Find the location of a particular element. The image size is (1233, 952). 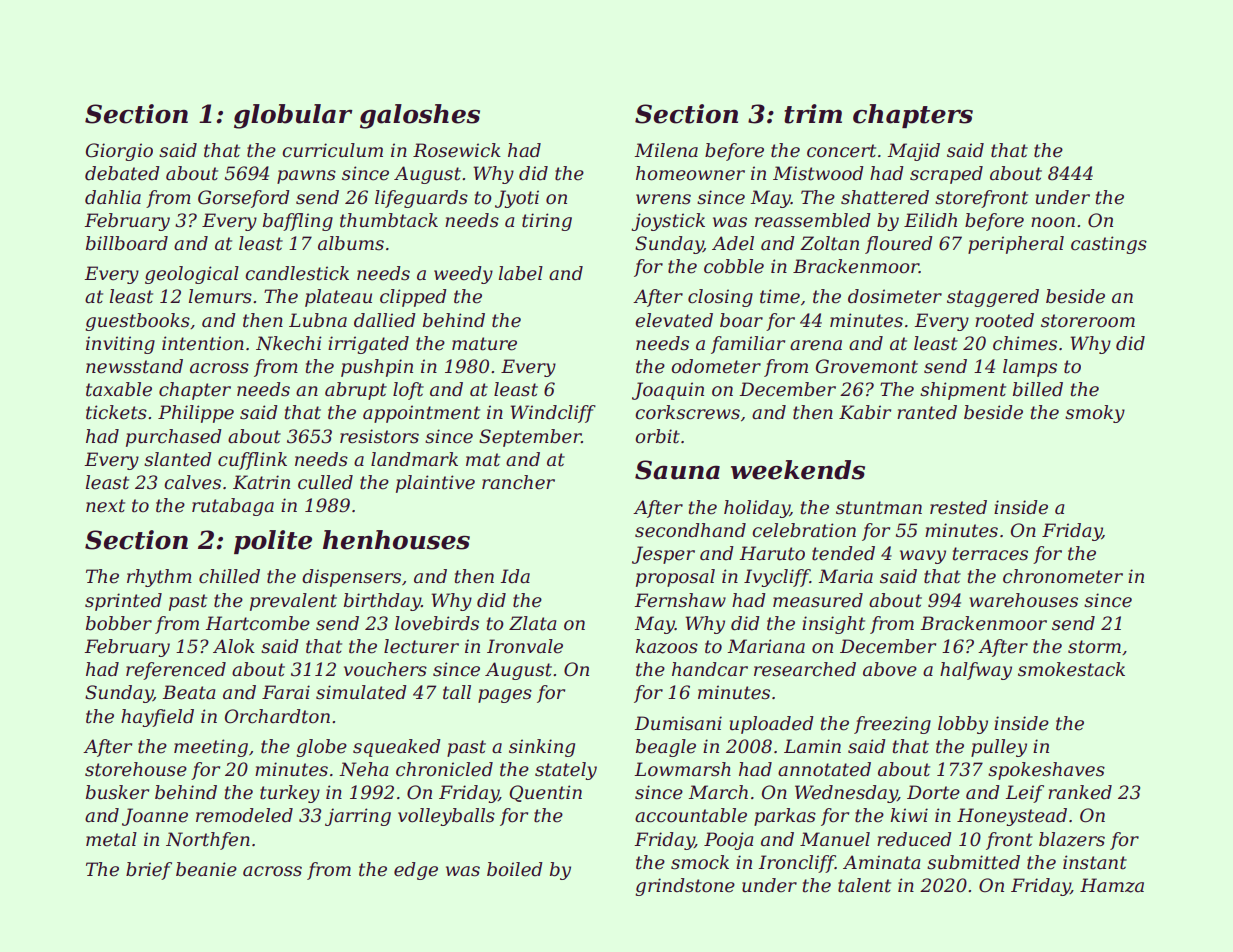

beanie is located at coordinates (206, 869).
